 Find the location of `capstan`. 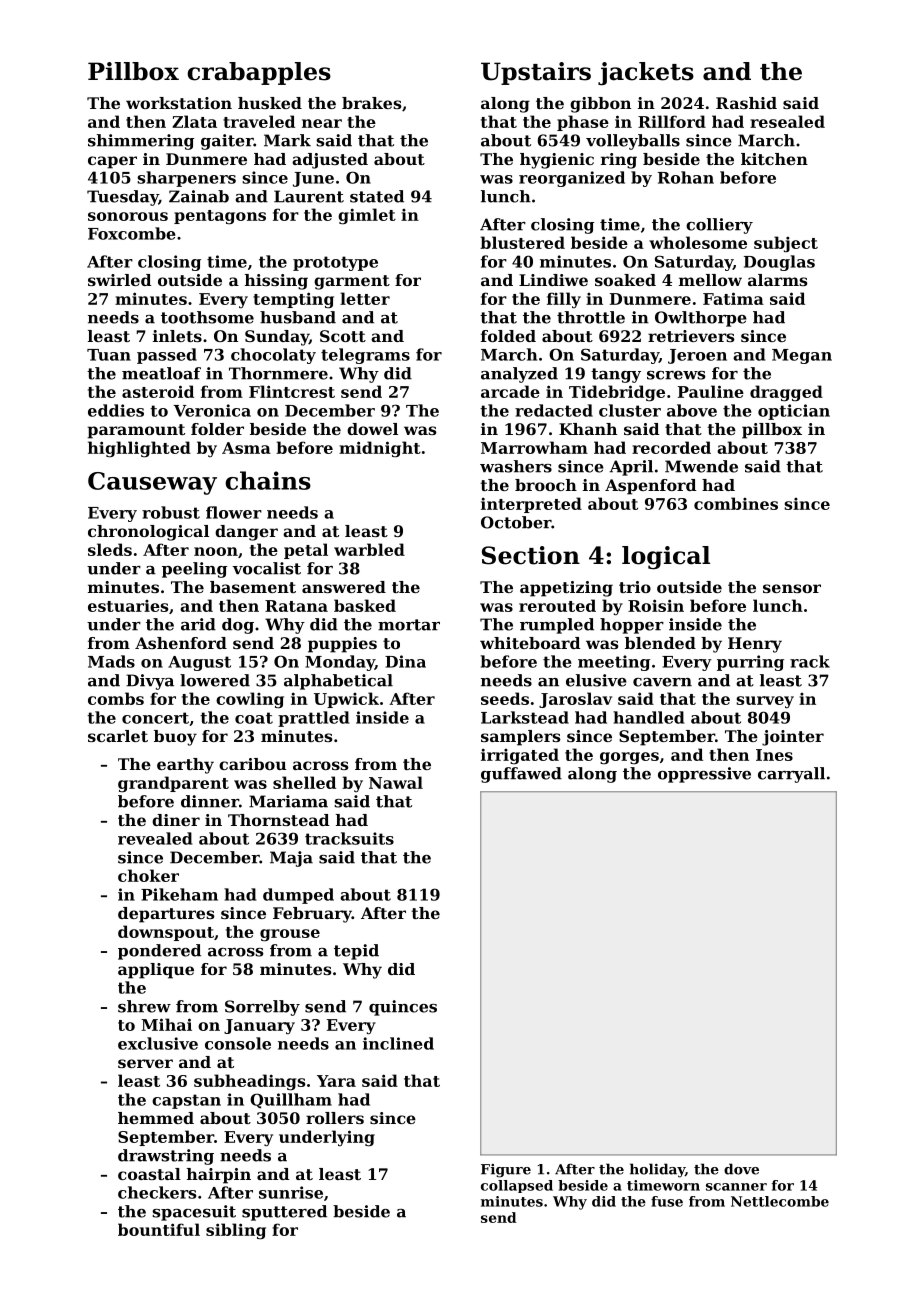

capstan is located at coordinates (186, 1101).
